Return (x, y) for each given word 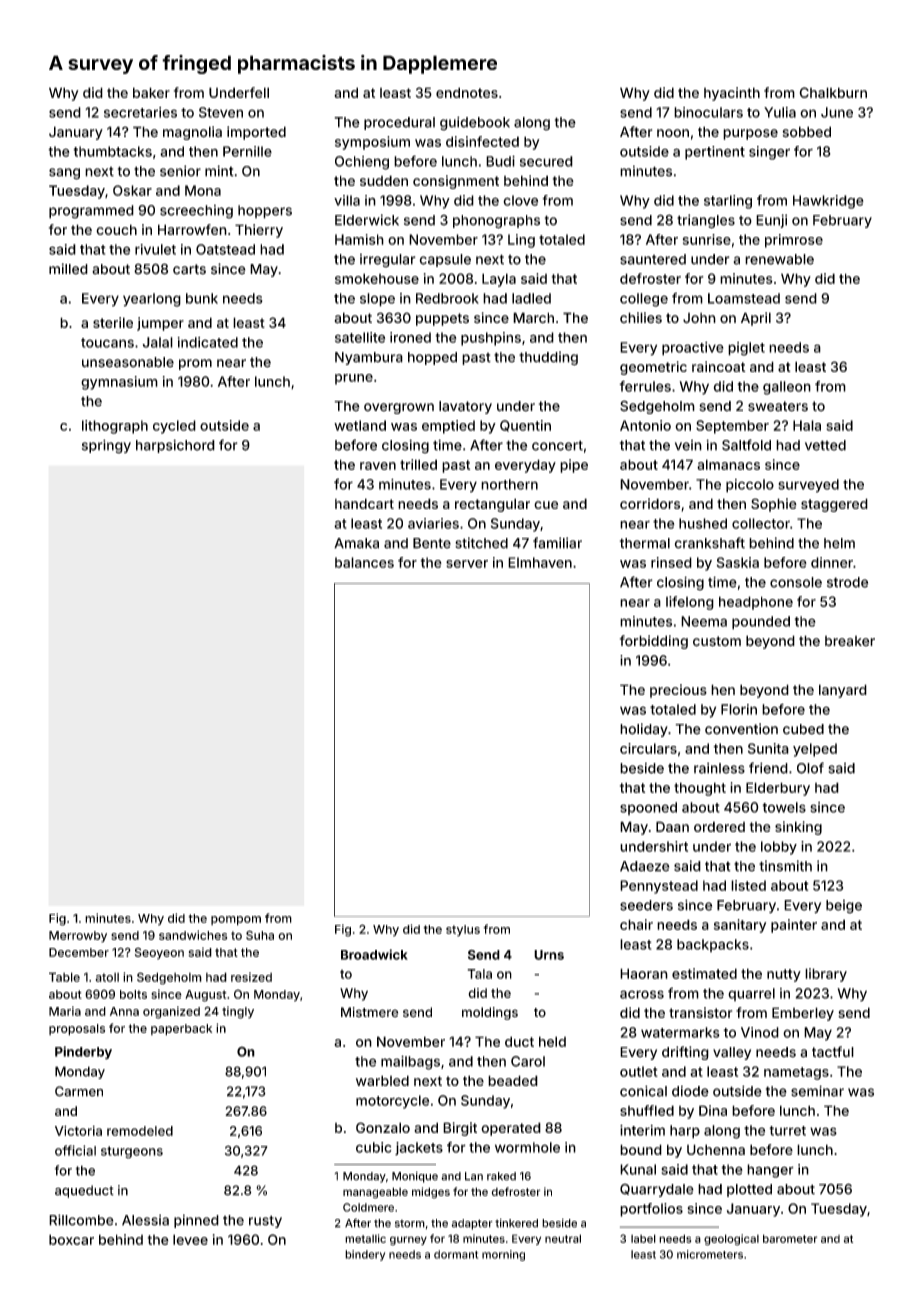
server (467, 564)
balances (364, 562)
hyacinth (732, 94)
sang (64, 174)
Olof (810, 768)
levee (190, 1239)
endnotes (467, 92)
